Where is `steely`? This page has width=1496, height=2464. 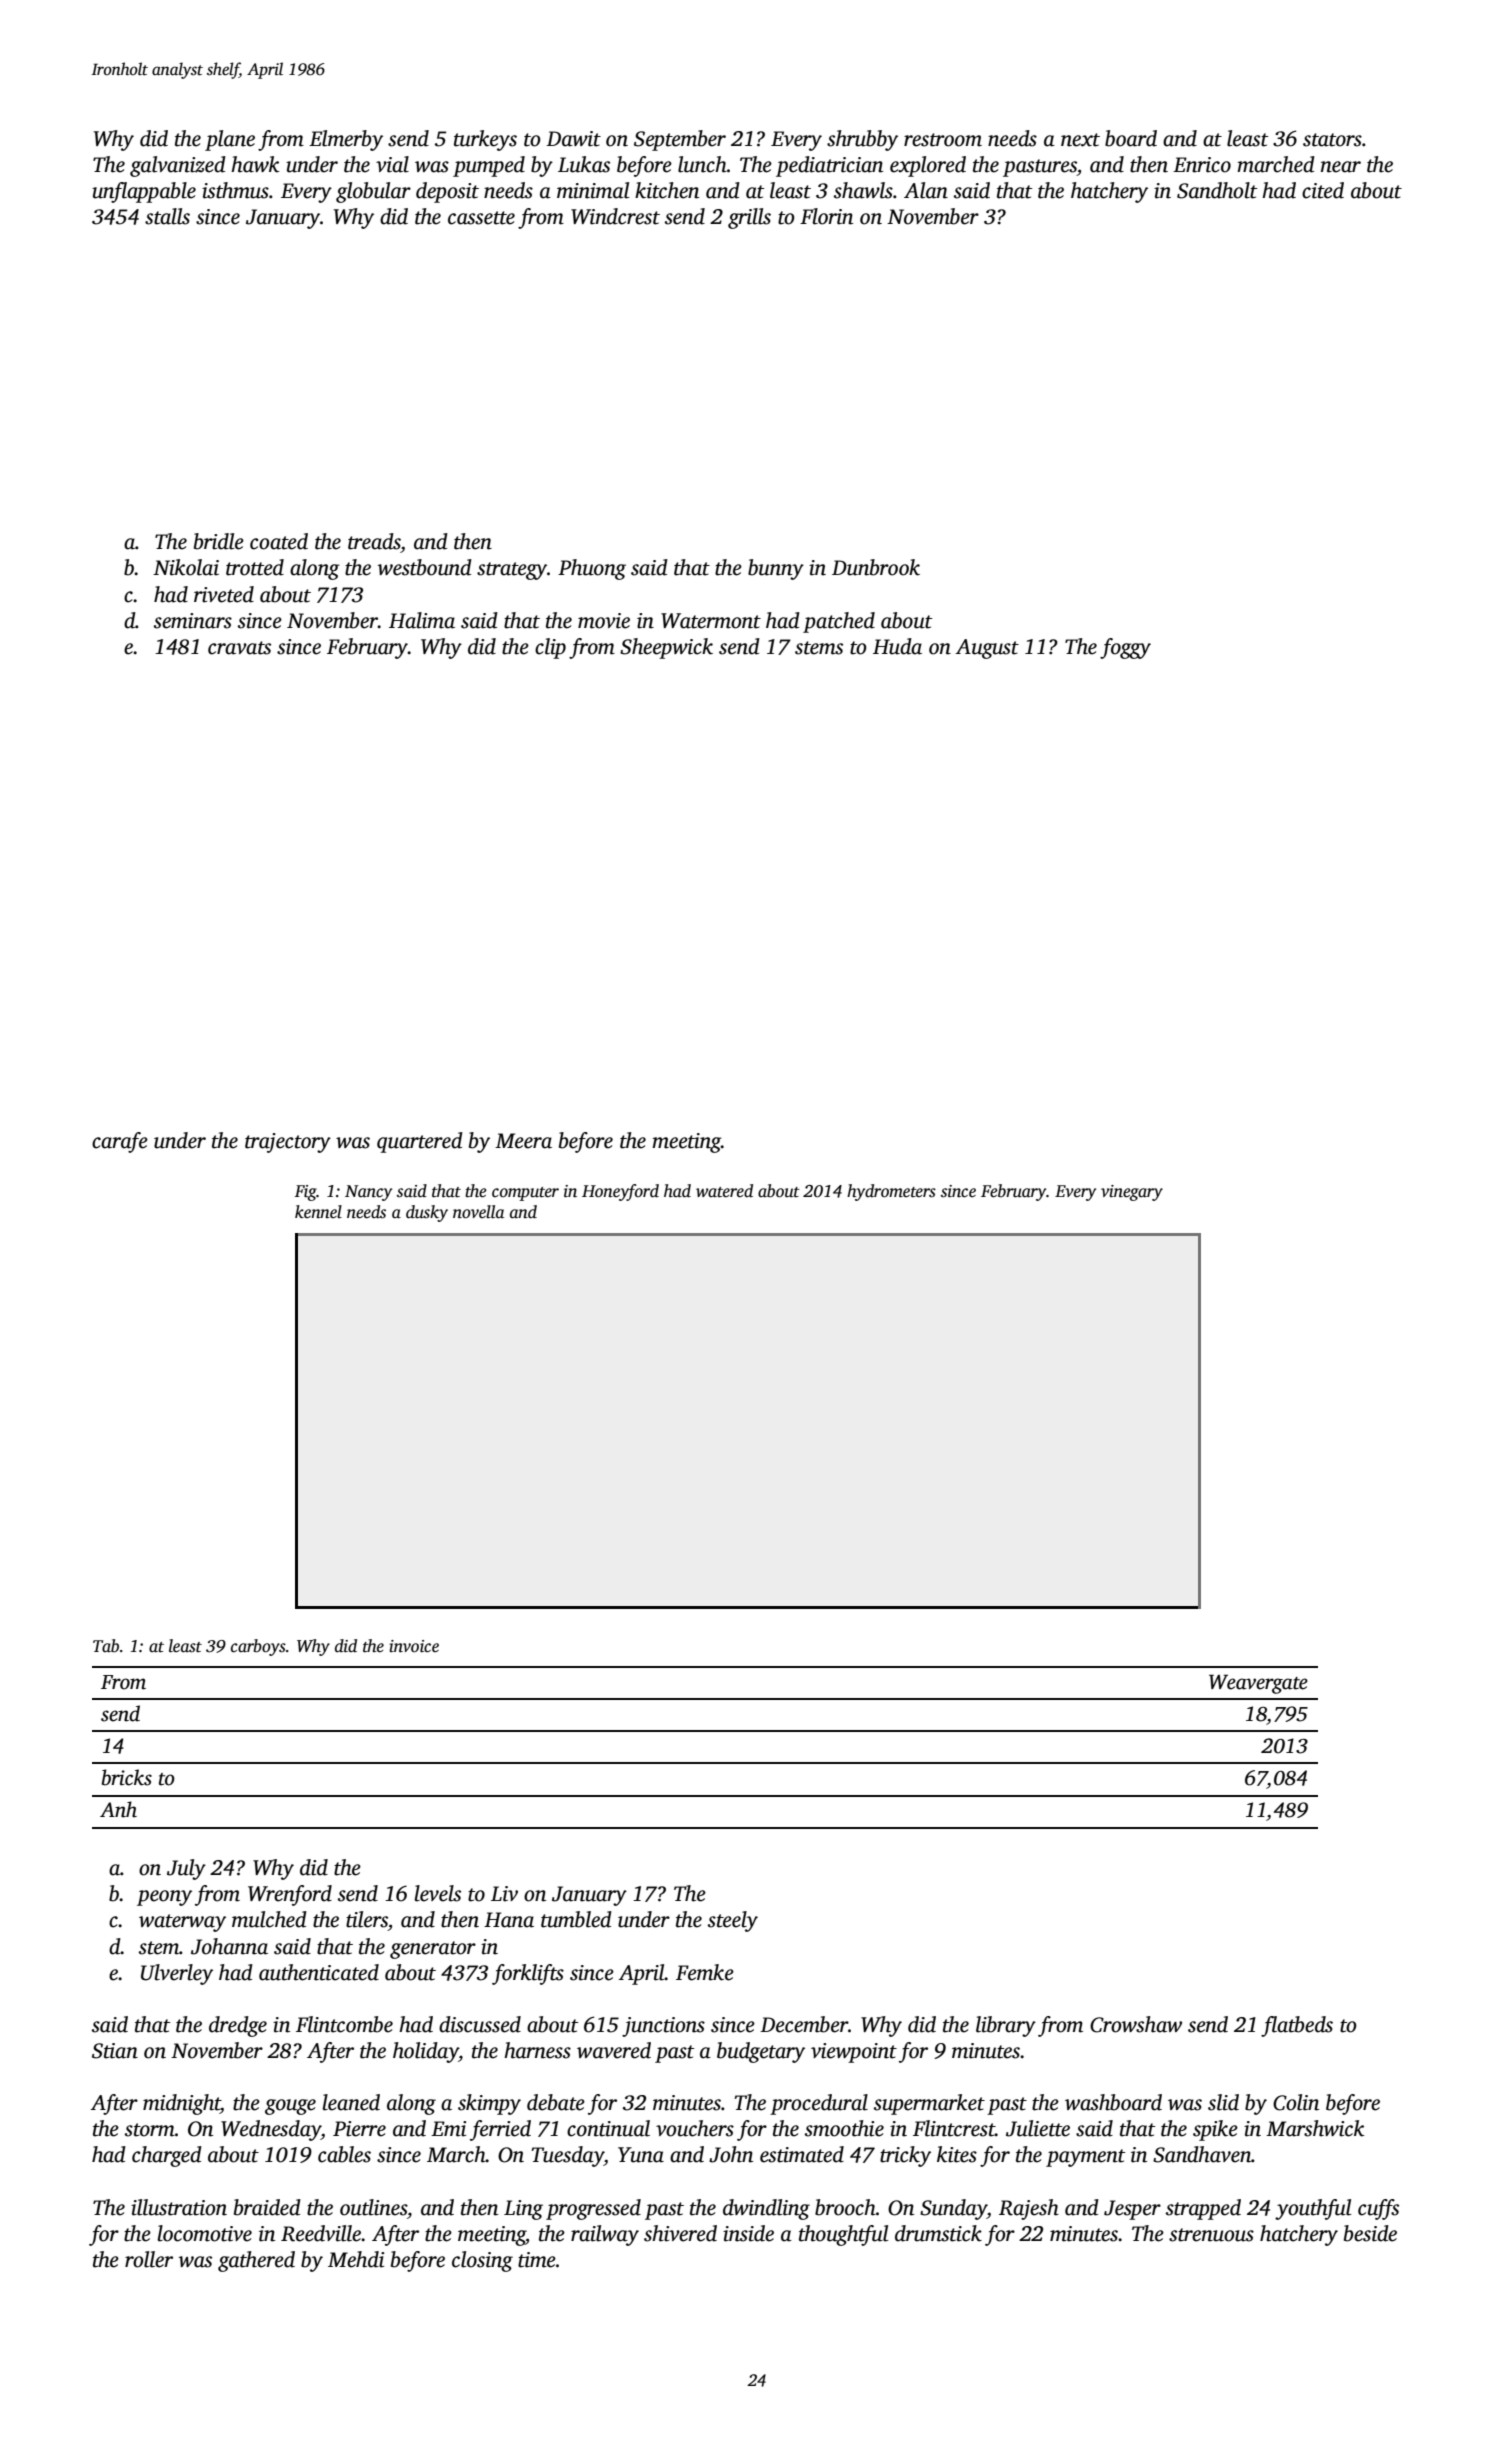 steely is located at coordinates (733, 1921).
